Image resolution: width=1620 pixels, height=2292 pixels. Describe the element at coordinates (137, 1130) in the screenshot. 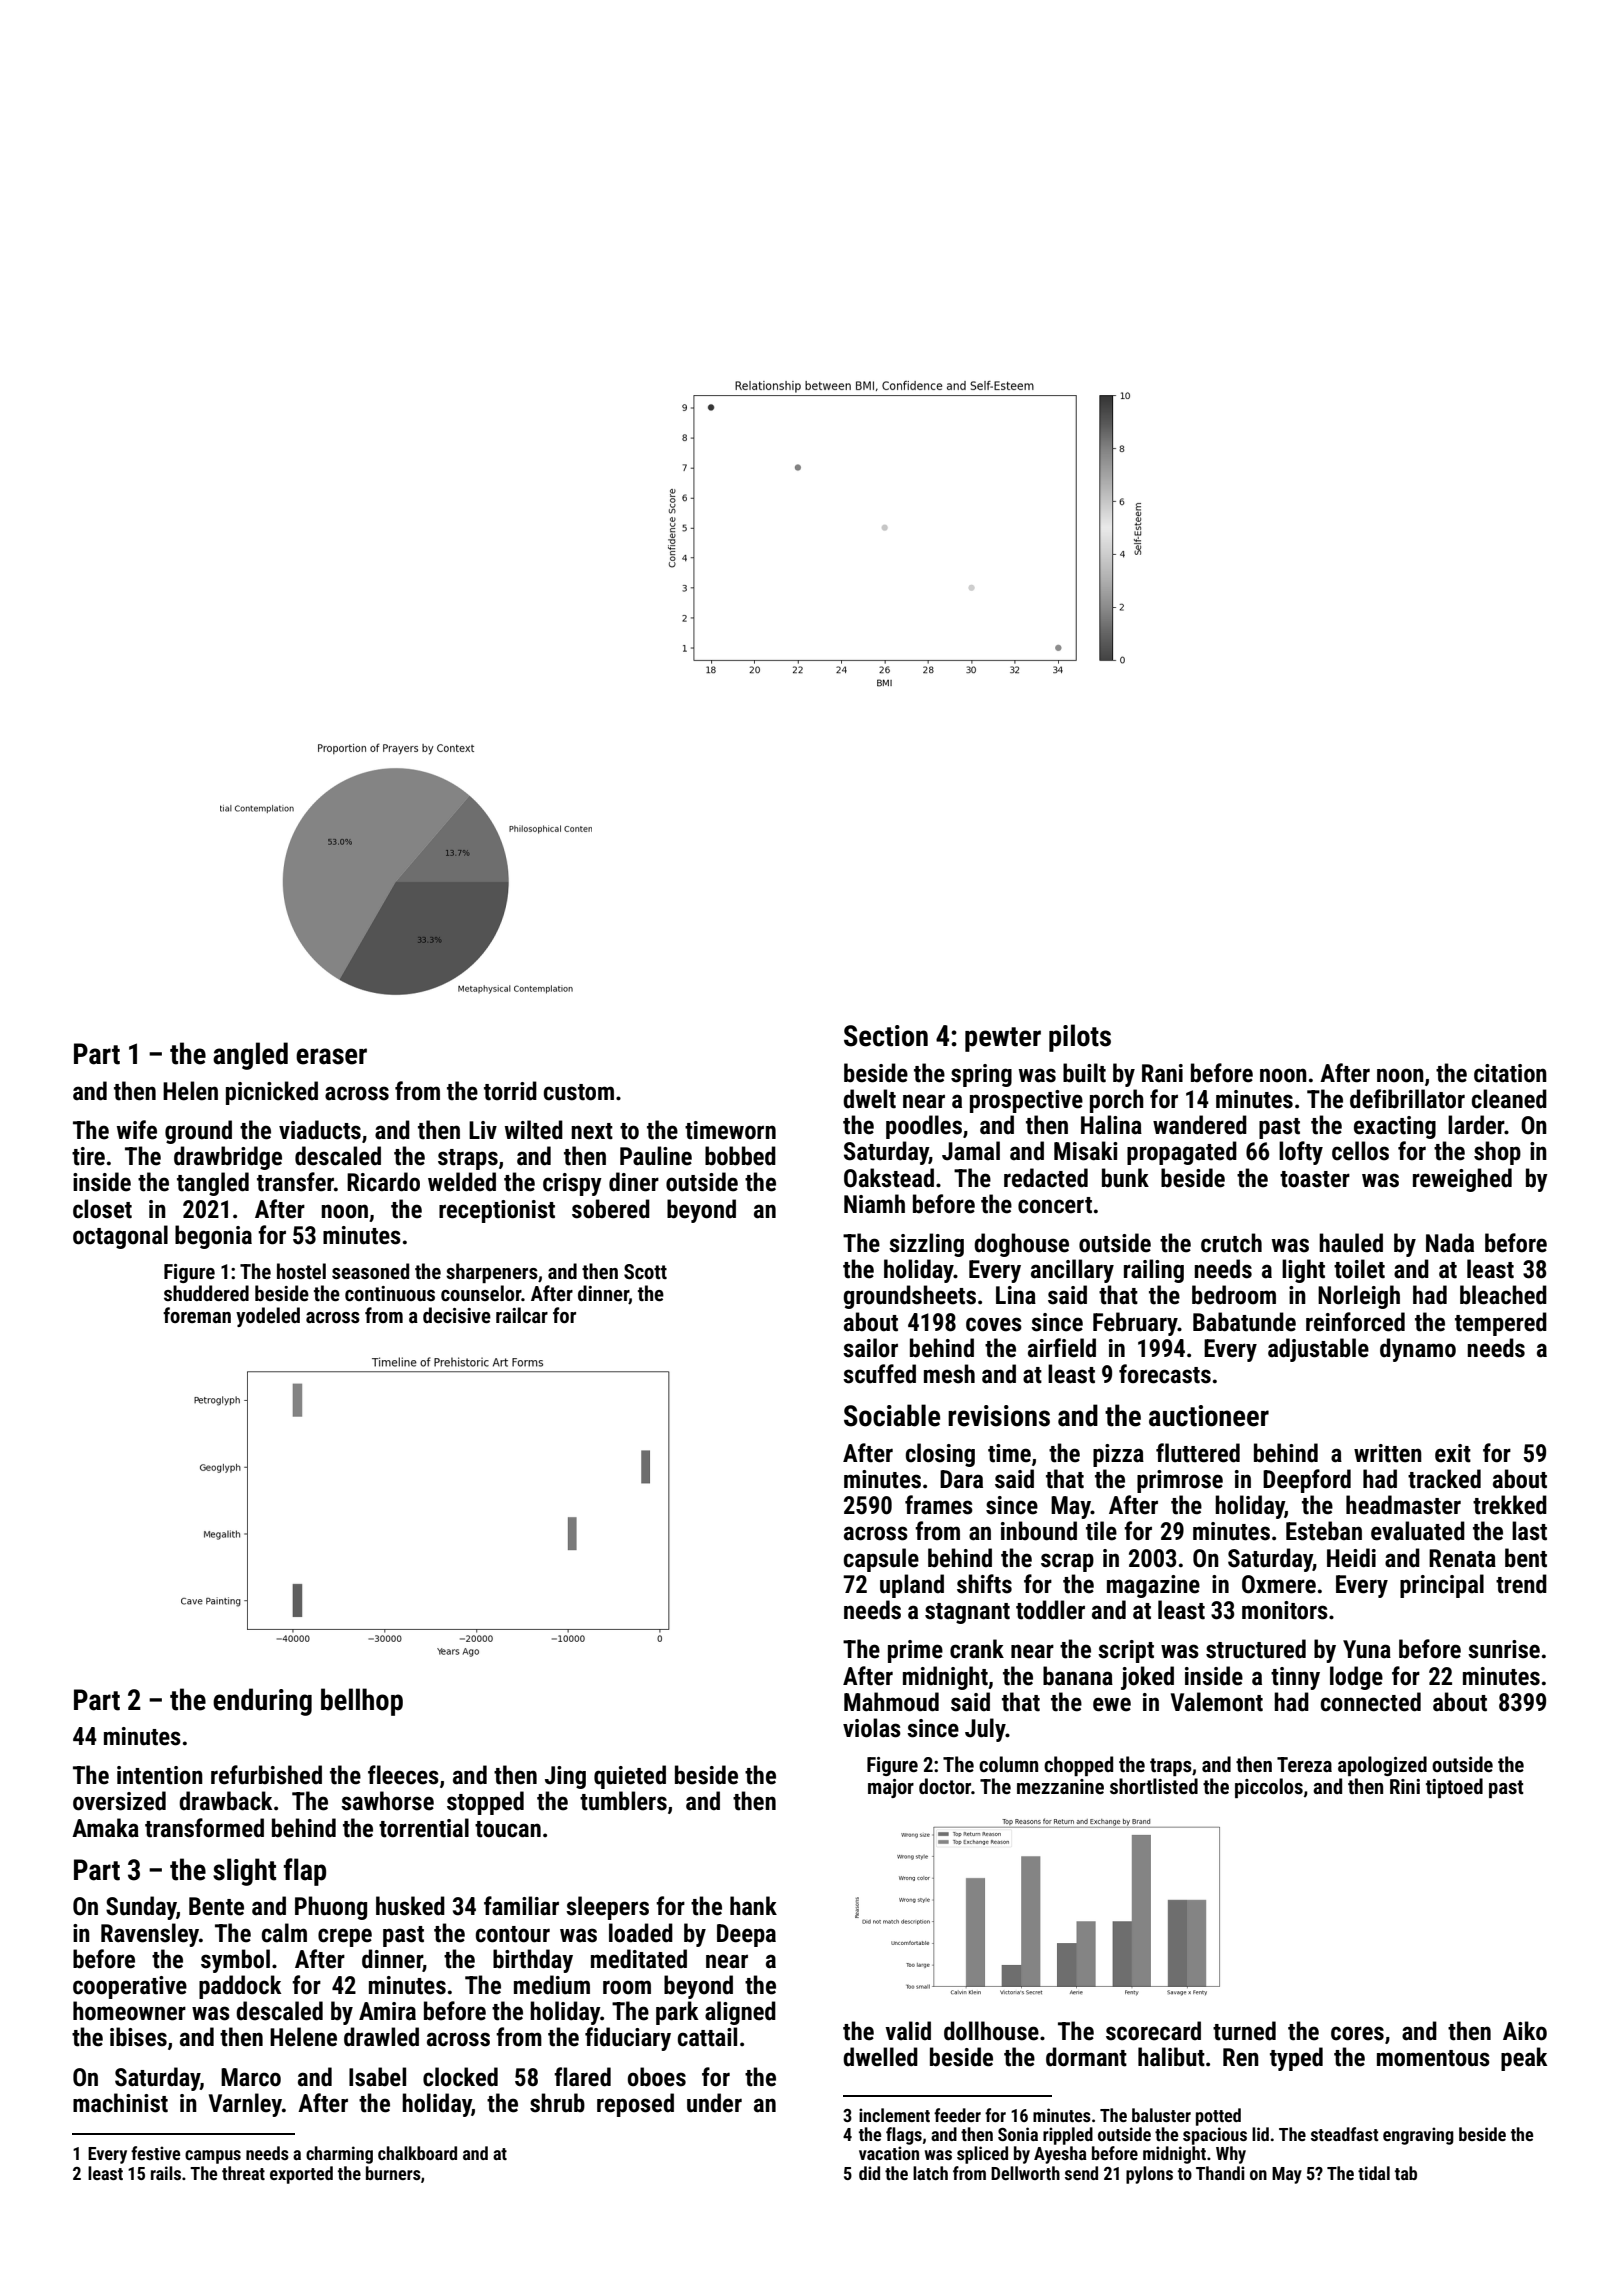

I see `wife` at that location.
